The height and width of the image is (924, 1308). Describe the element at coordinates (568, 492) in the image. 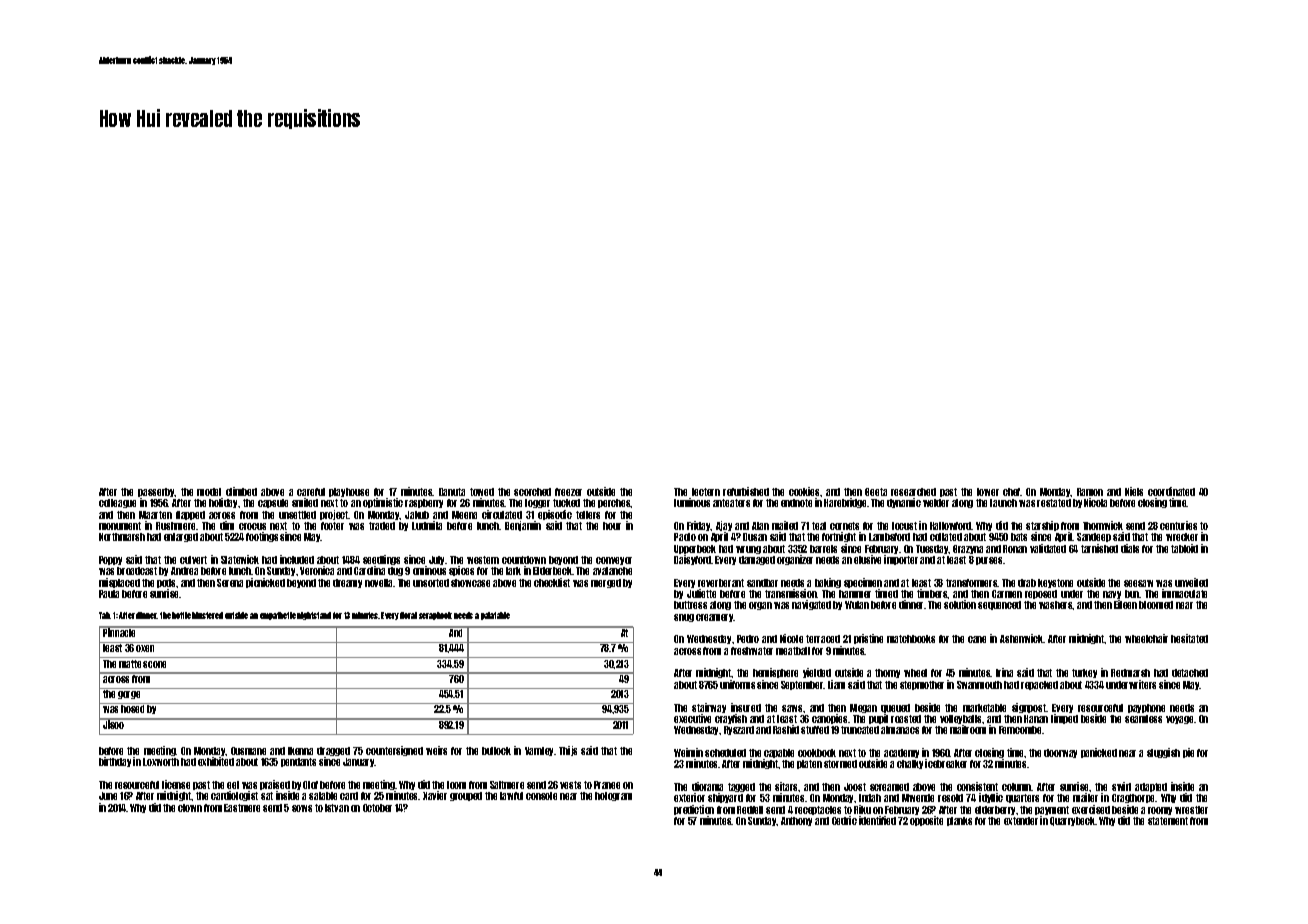

I see `freezer` at that location.
